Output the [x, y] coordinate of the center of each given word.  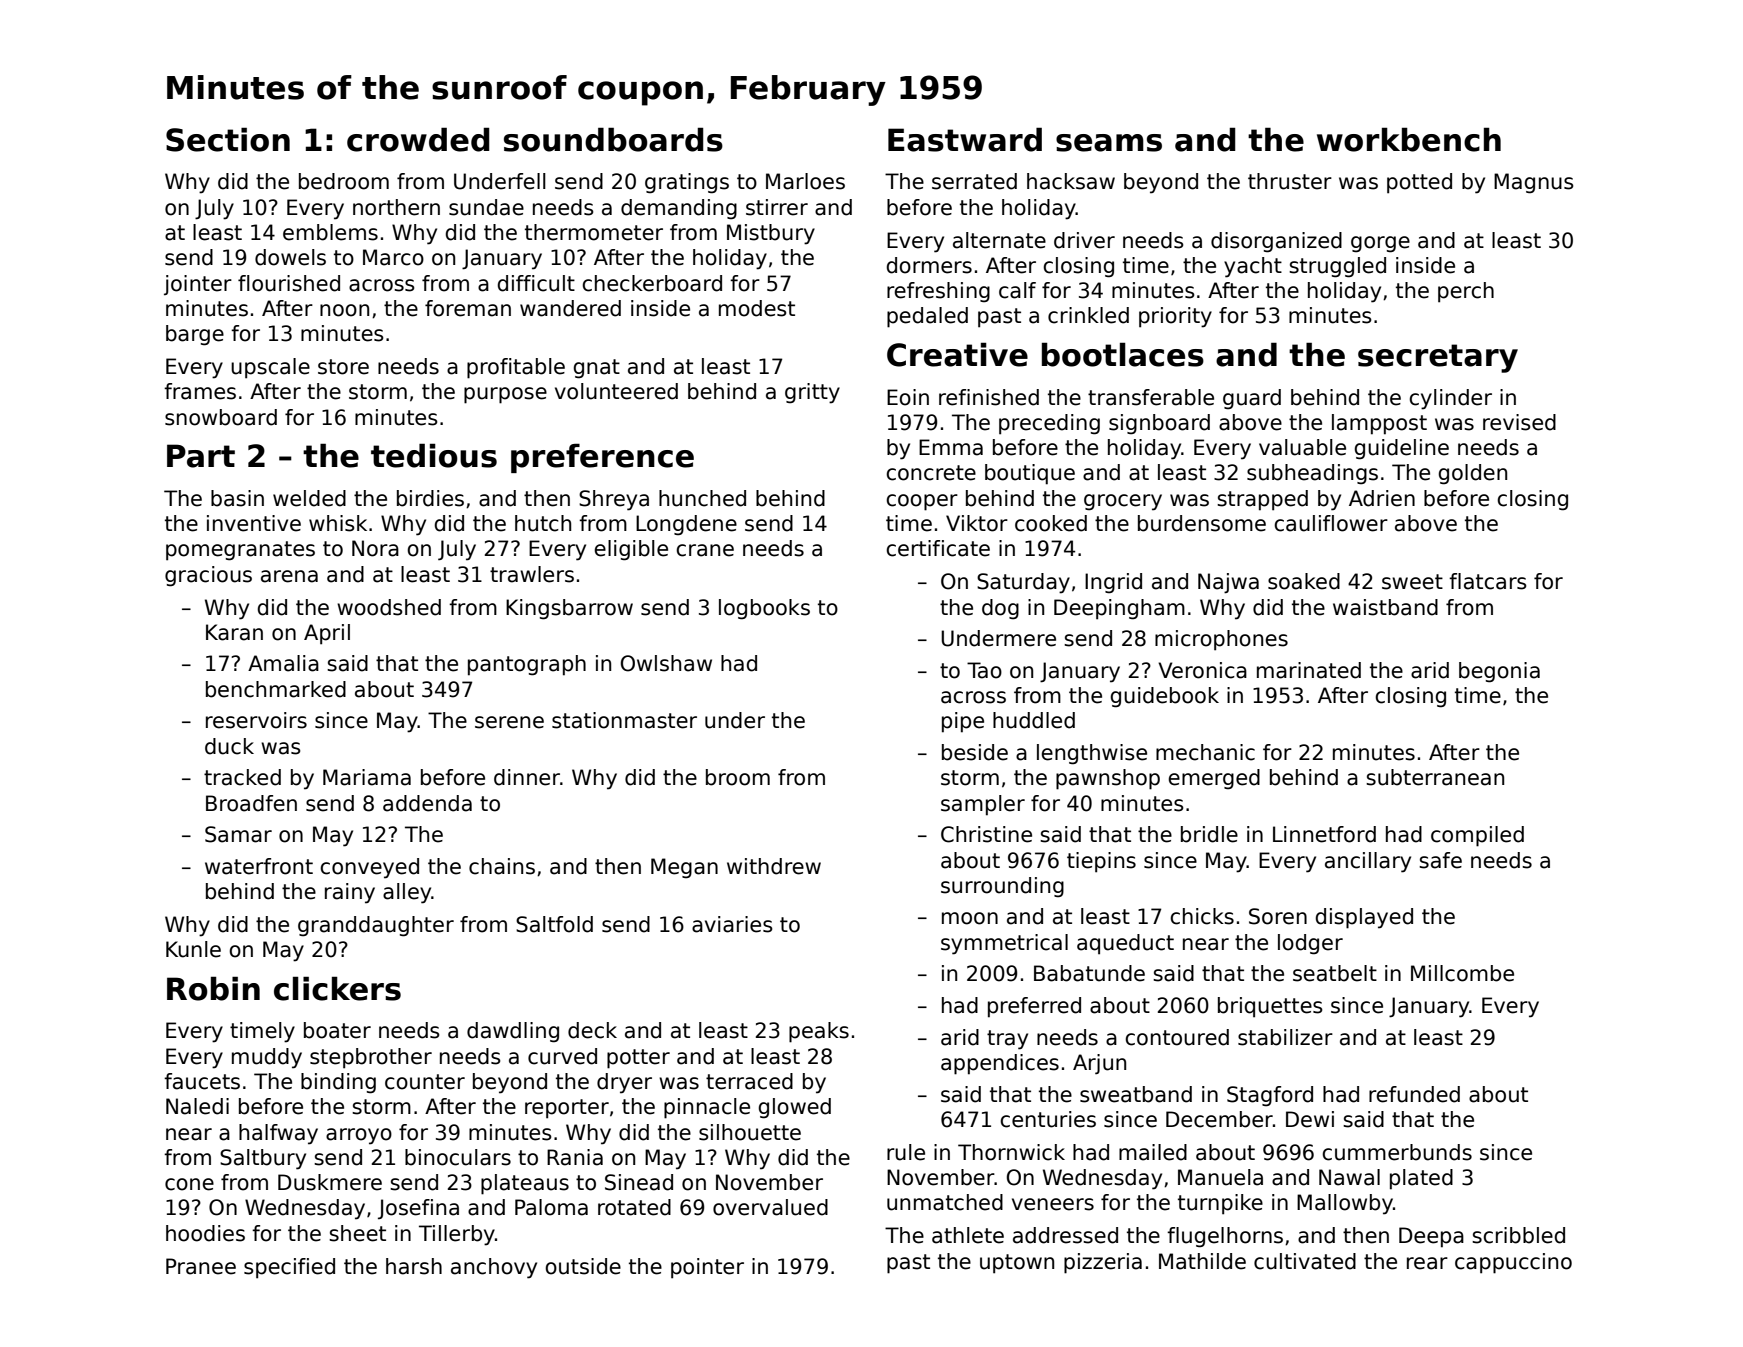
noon [344, 310]
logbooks [764, 609]
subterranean [1435, 777]
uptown [1017, 1264]
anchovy [494, 1268]
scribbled [1518, 1235]
